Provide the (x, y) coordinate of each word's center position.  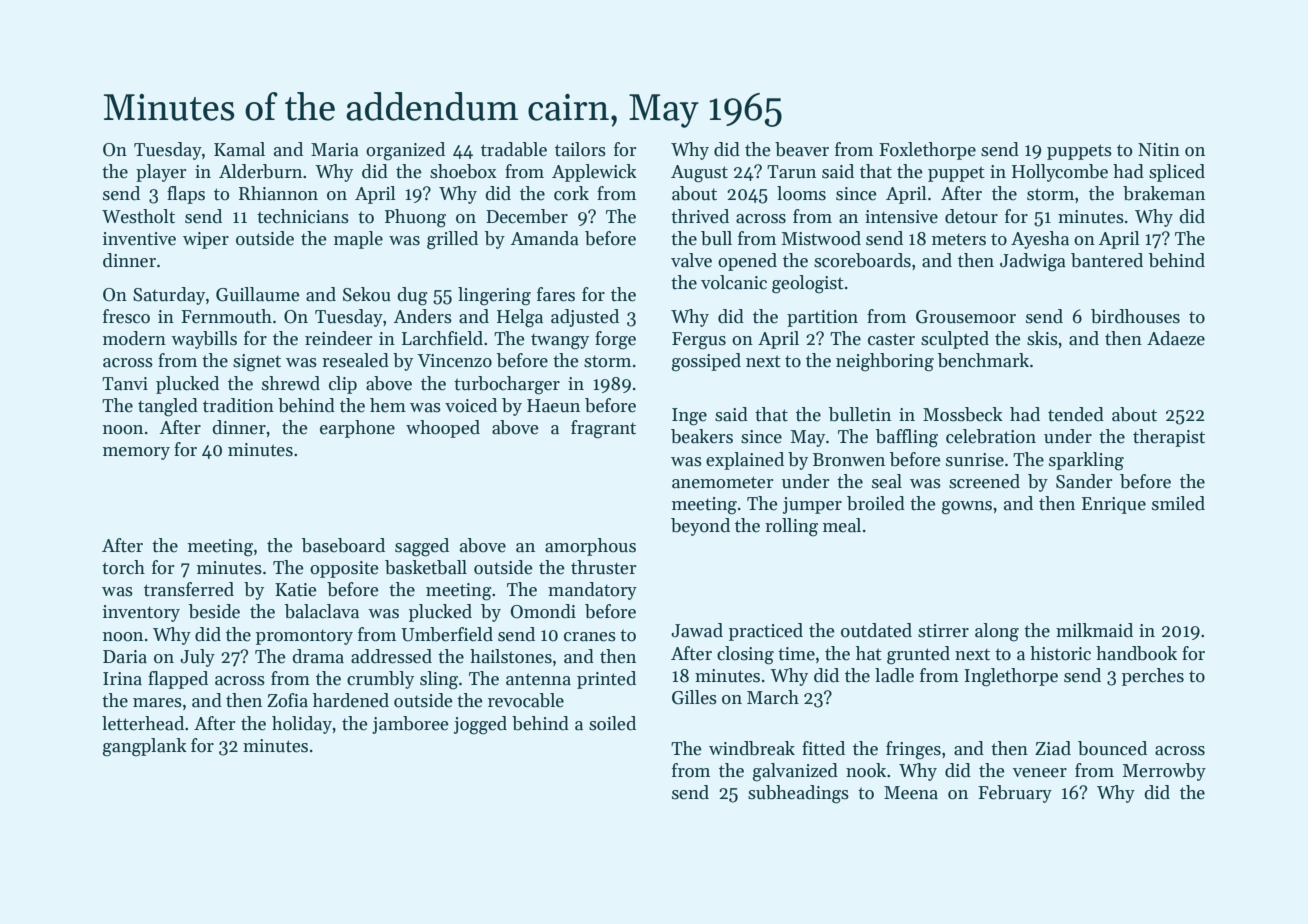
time (796, 654)
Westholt (138, 216)
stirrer (943, 631)
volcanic (734, 282)
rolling (791, 527)
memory (136, 453)
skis (1042, 338)
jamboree (410, 725)
